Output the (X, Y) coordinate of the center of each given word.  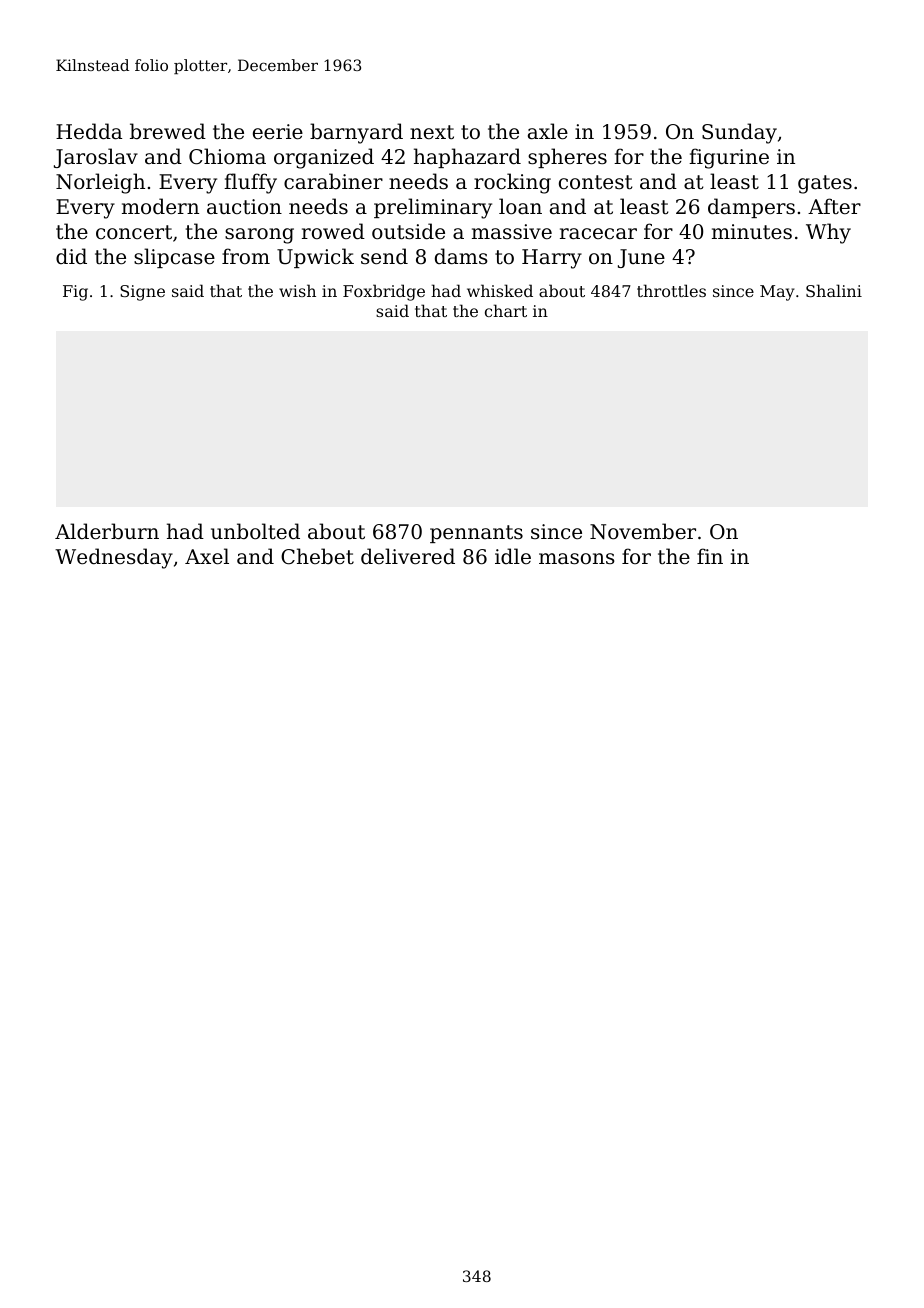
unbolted (255, 531)
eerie (278, 132)
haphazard (467, 158)
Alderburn (107, 531)
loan (520, 206)
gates (825, 184)
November (643, 531)
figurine (729, 158)
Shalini (834, 290)
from (246, 256)
